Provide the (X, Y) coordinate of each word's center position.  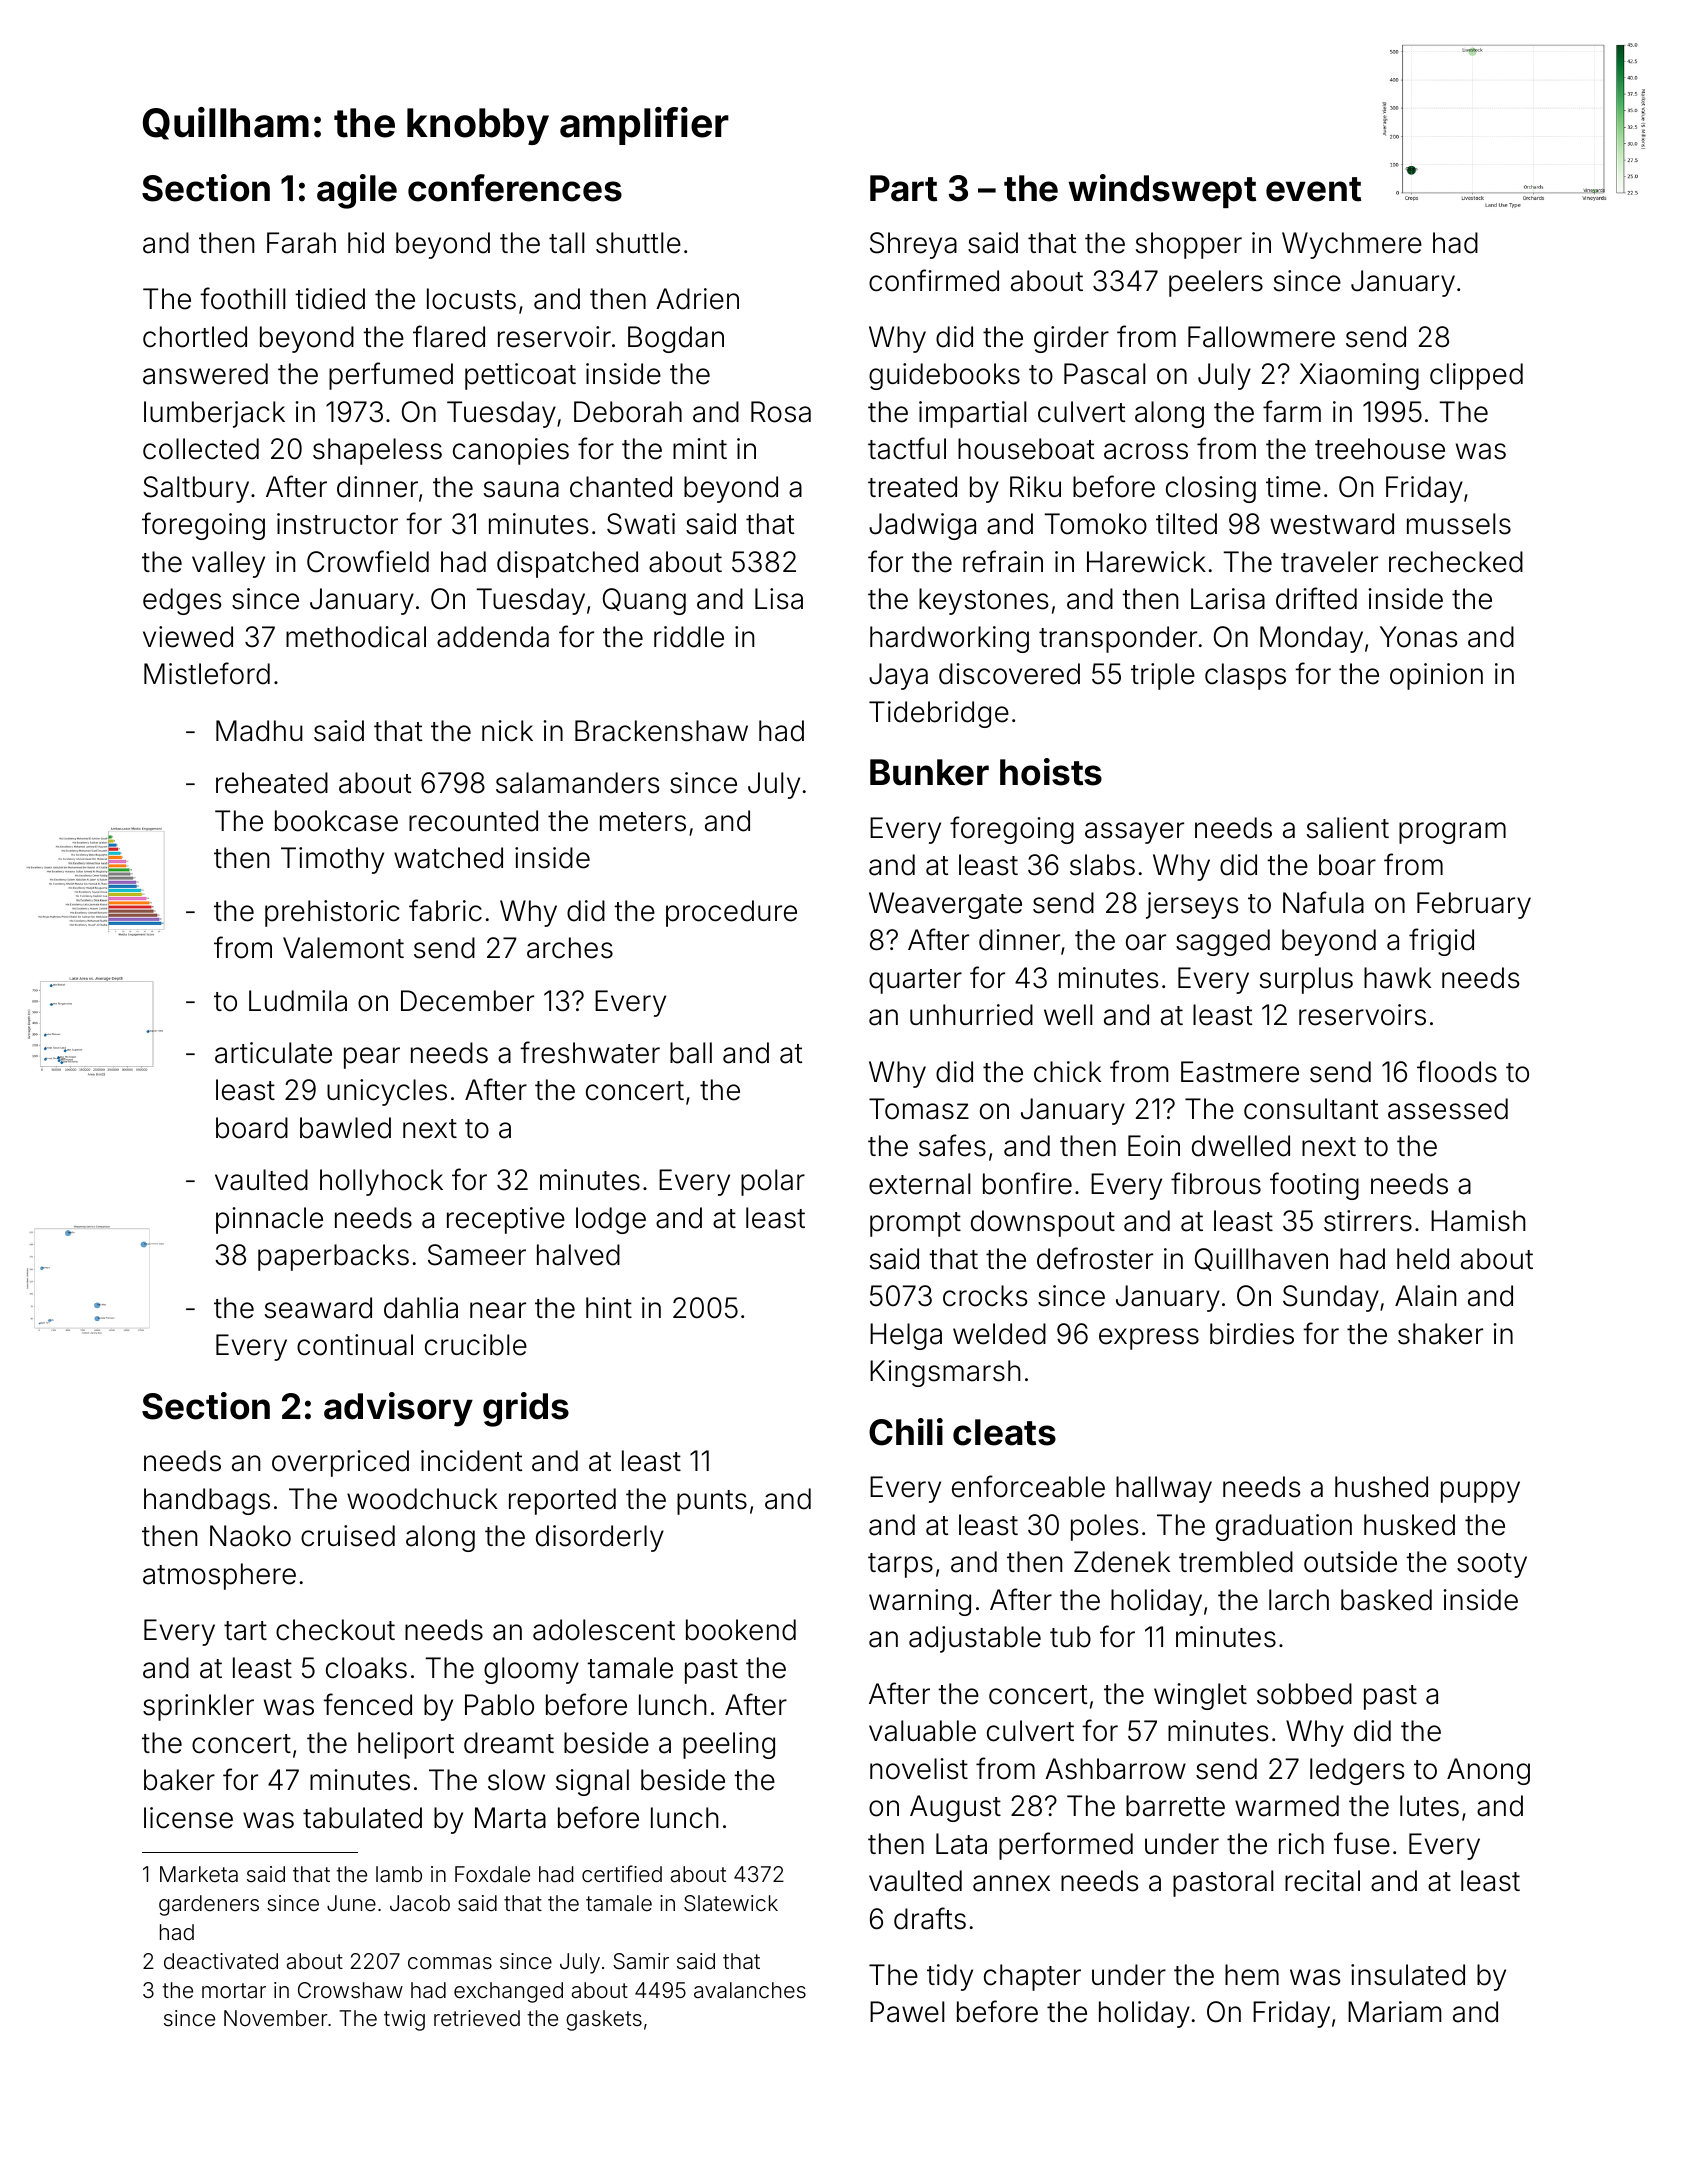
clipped (1476, 376)
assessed (1448, 1109)
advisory (398, 1409)
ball (691, 1053)
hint (609, 1307)
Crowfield (368, 561)
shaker (1440, 1334)
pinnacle (269, 1220)
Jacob (420, 1903)
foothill (242, 298)
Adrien (697, 299)
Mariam (1394, 2012)
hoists (1051, 772)
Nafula (1323, 902)
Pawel (907, 2012)
